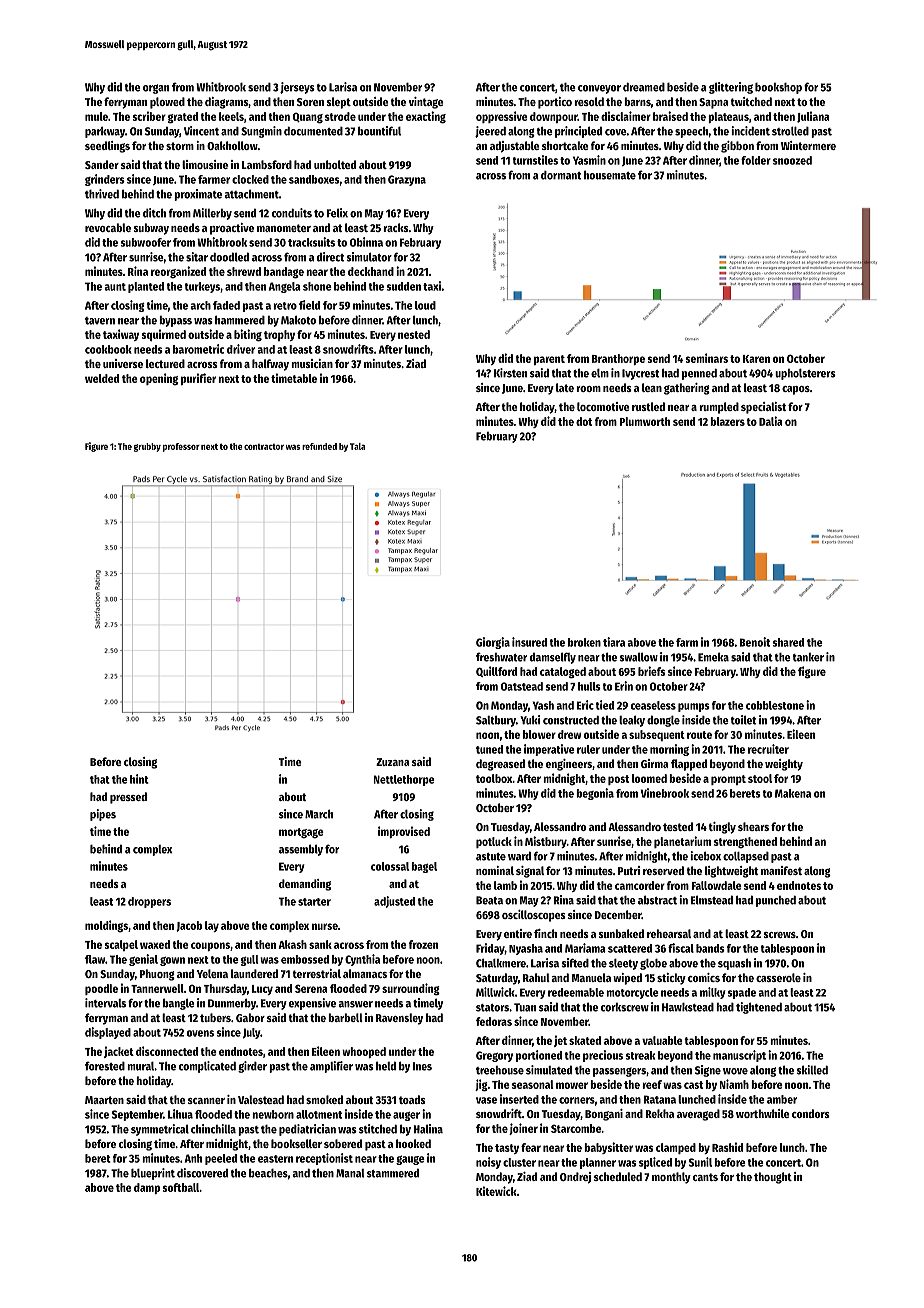 The width and height of the page is (924, 1308). What do you see at coordinates (319, 446) in the page?
I see `refunded` at bounding box center [319, 446].
